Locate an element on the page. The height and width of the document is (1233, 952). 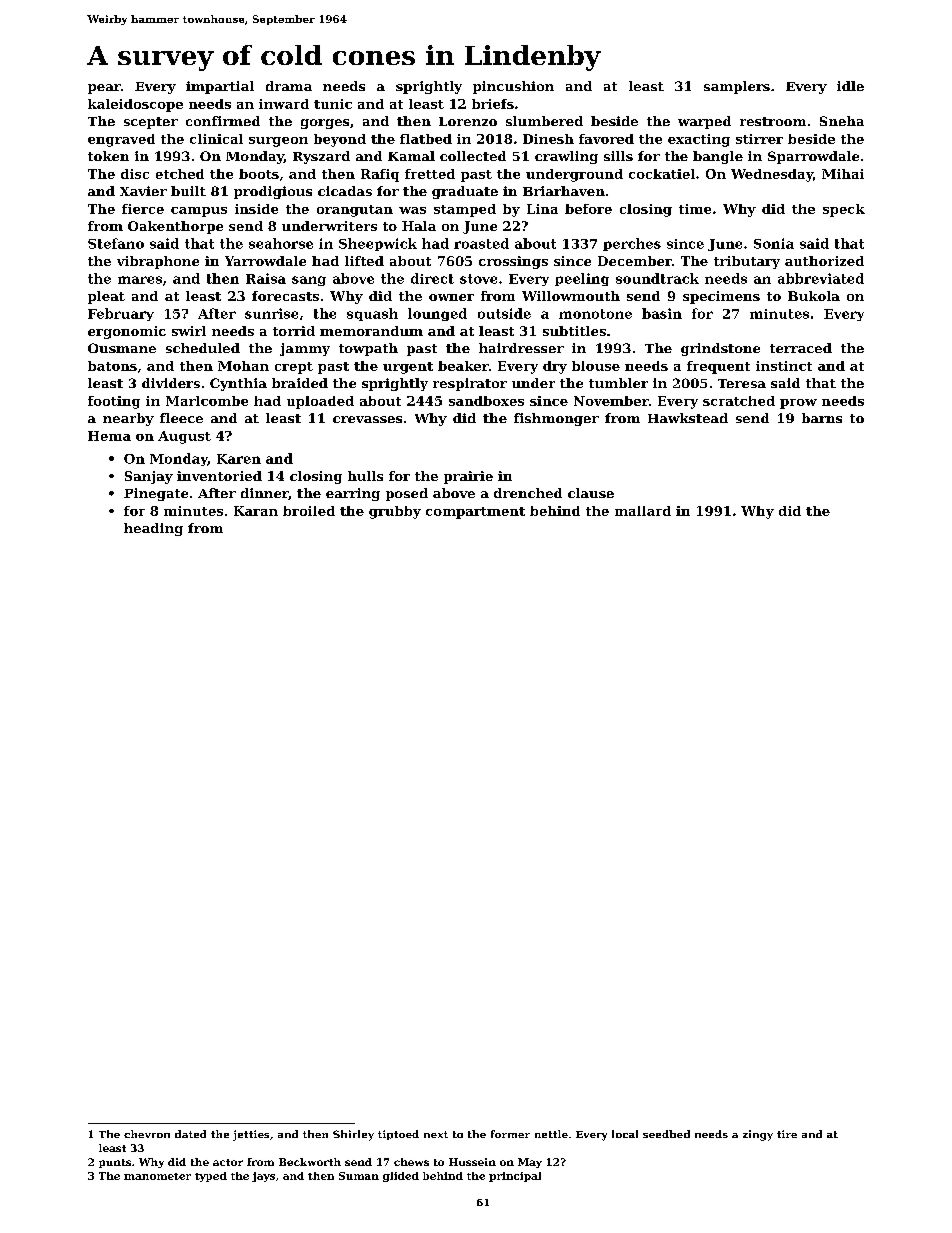
mallard is located at coordinates (643, 511).
